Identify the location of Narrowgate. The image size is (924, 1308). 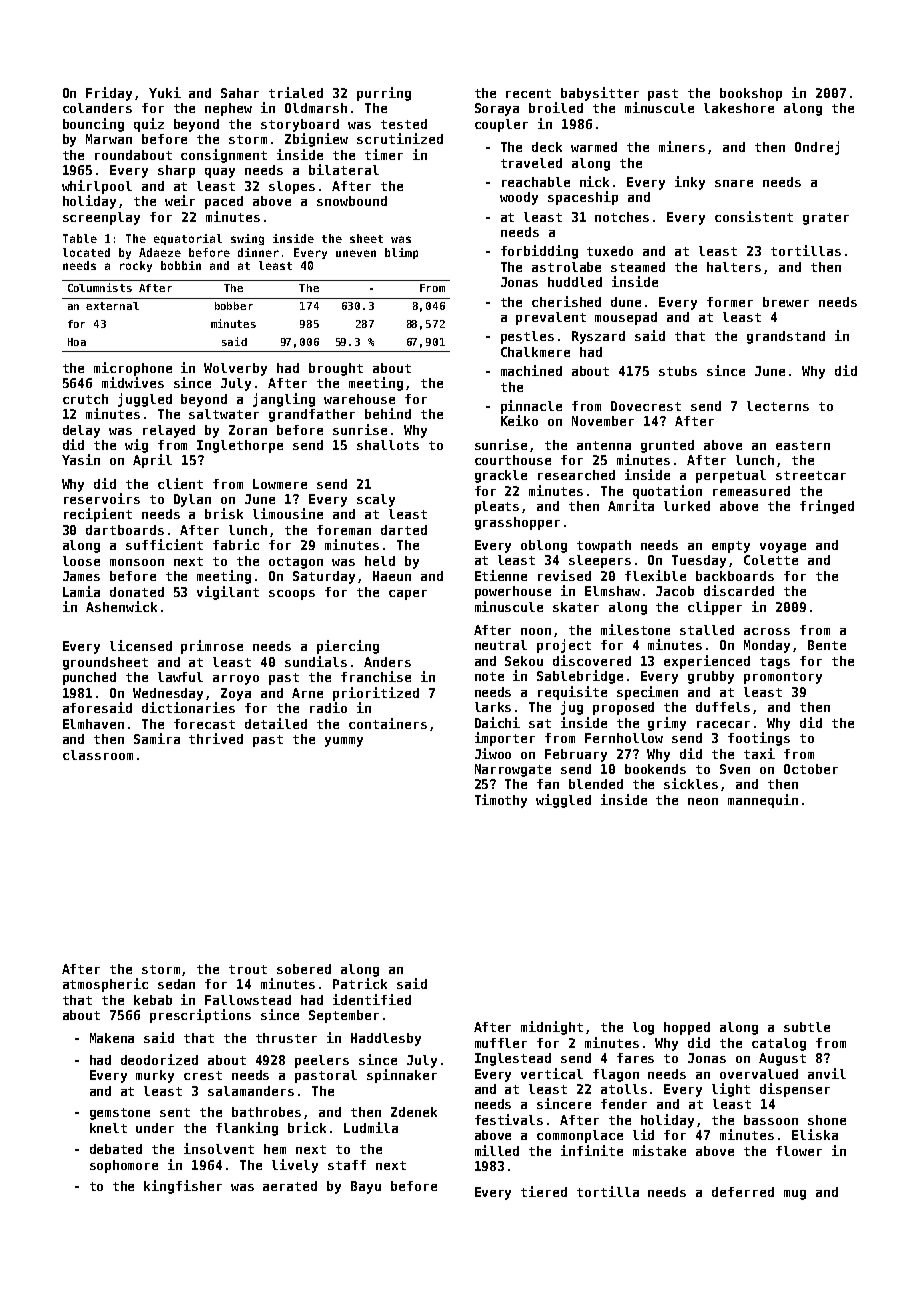
(513, 770).
